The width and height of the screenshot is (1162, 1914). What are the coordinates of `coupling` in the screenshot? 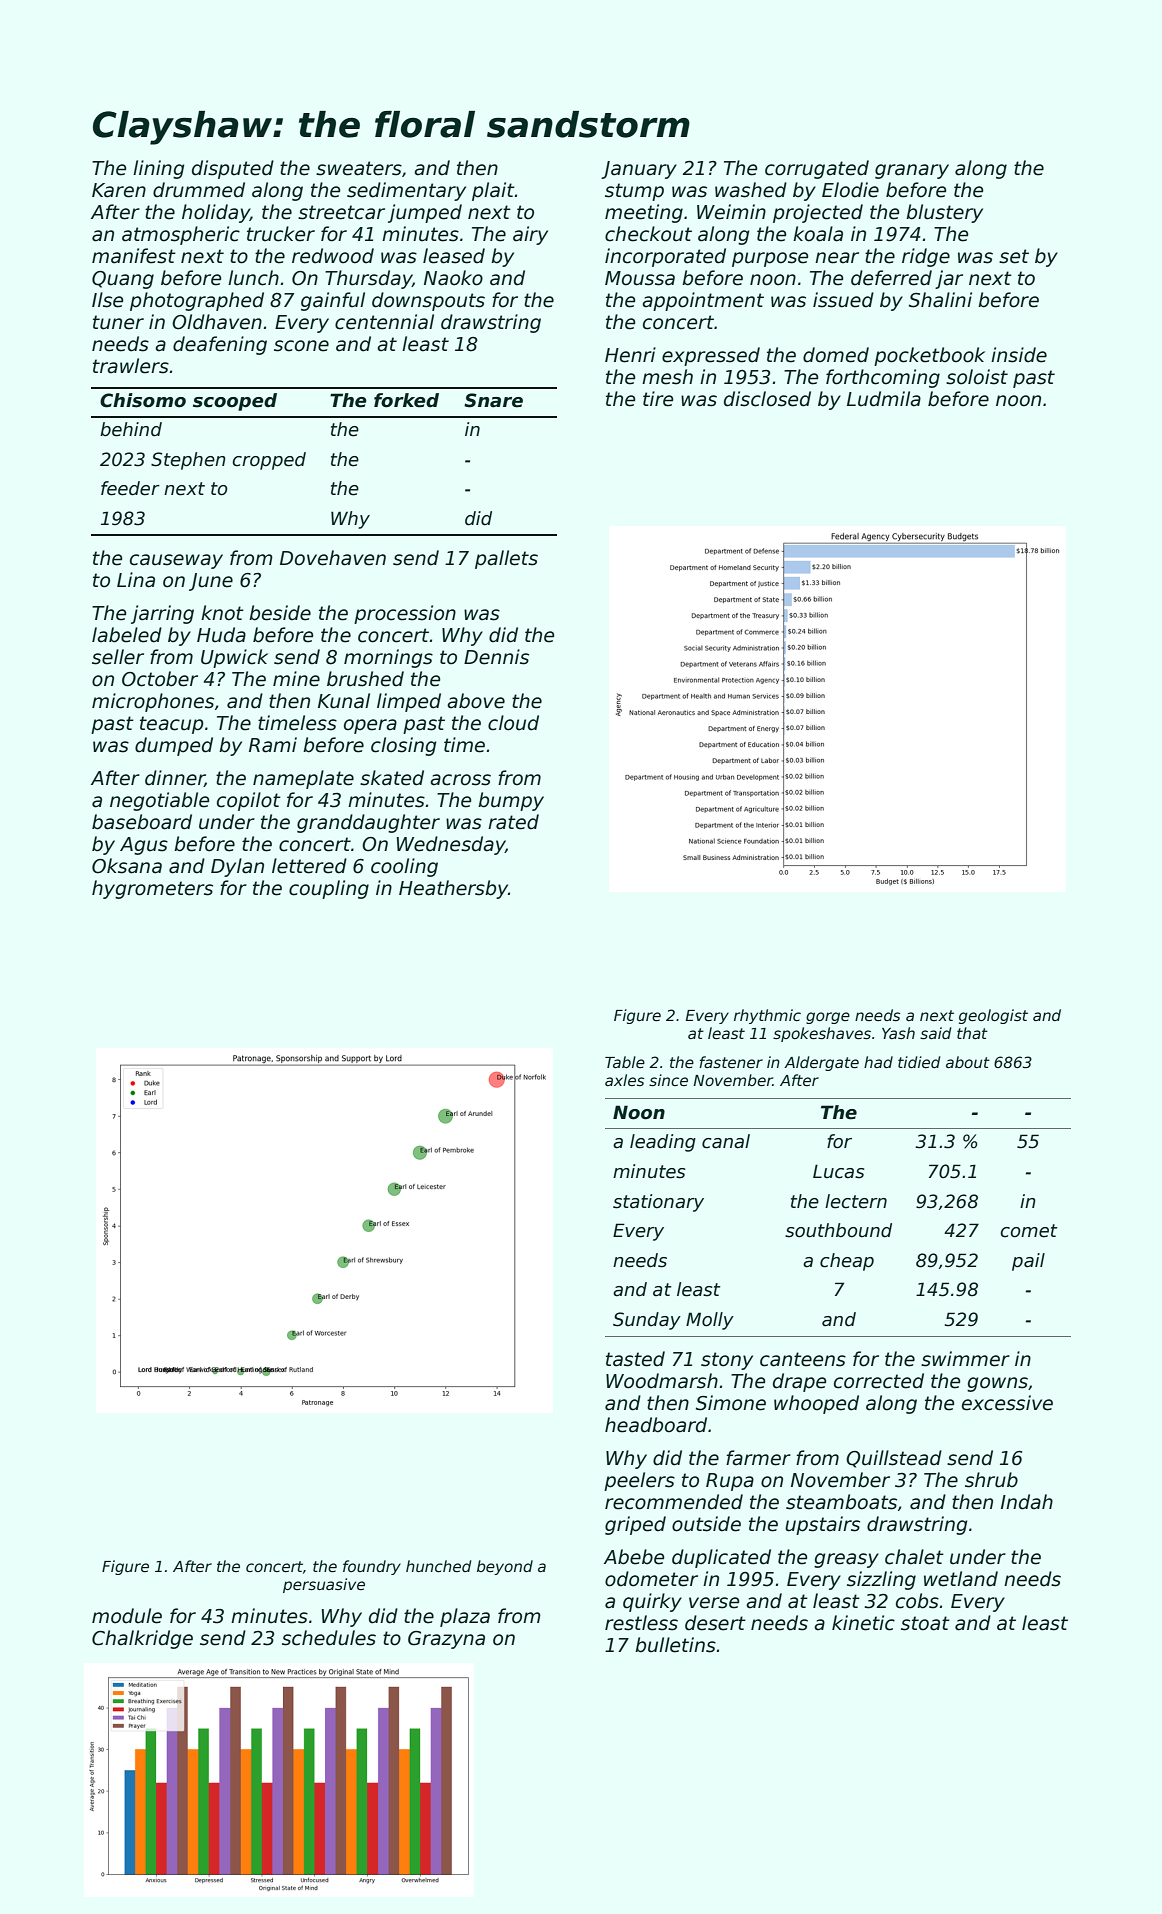 It's located at (329, 889).
